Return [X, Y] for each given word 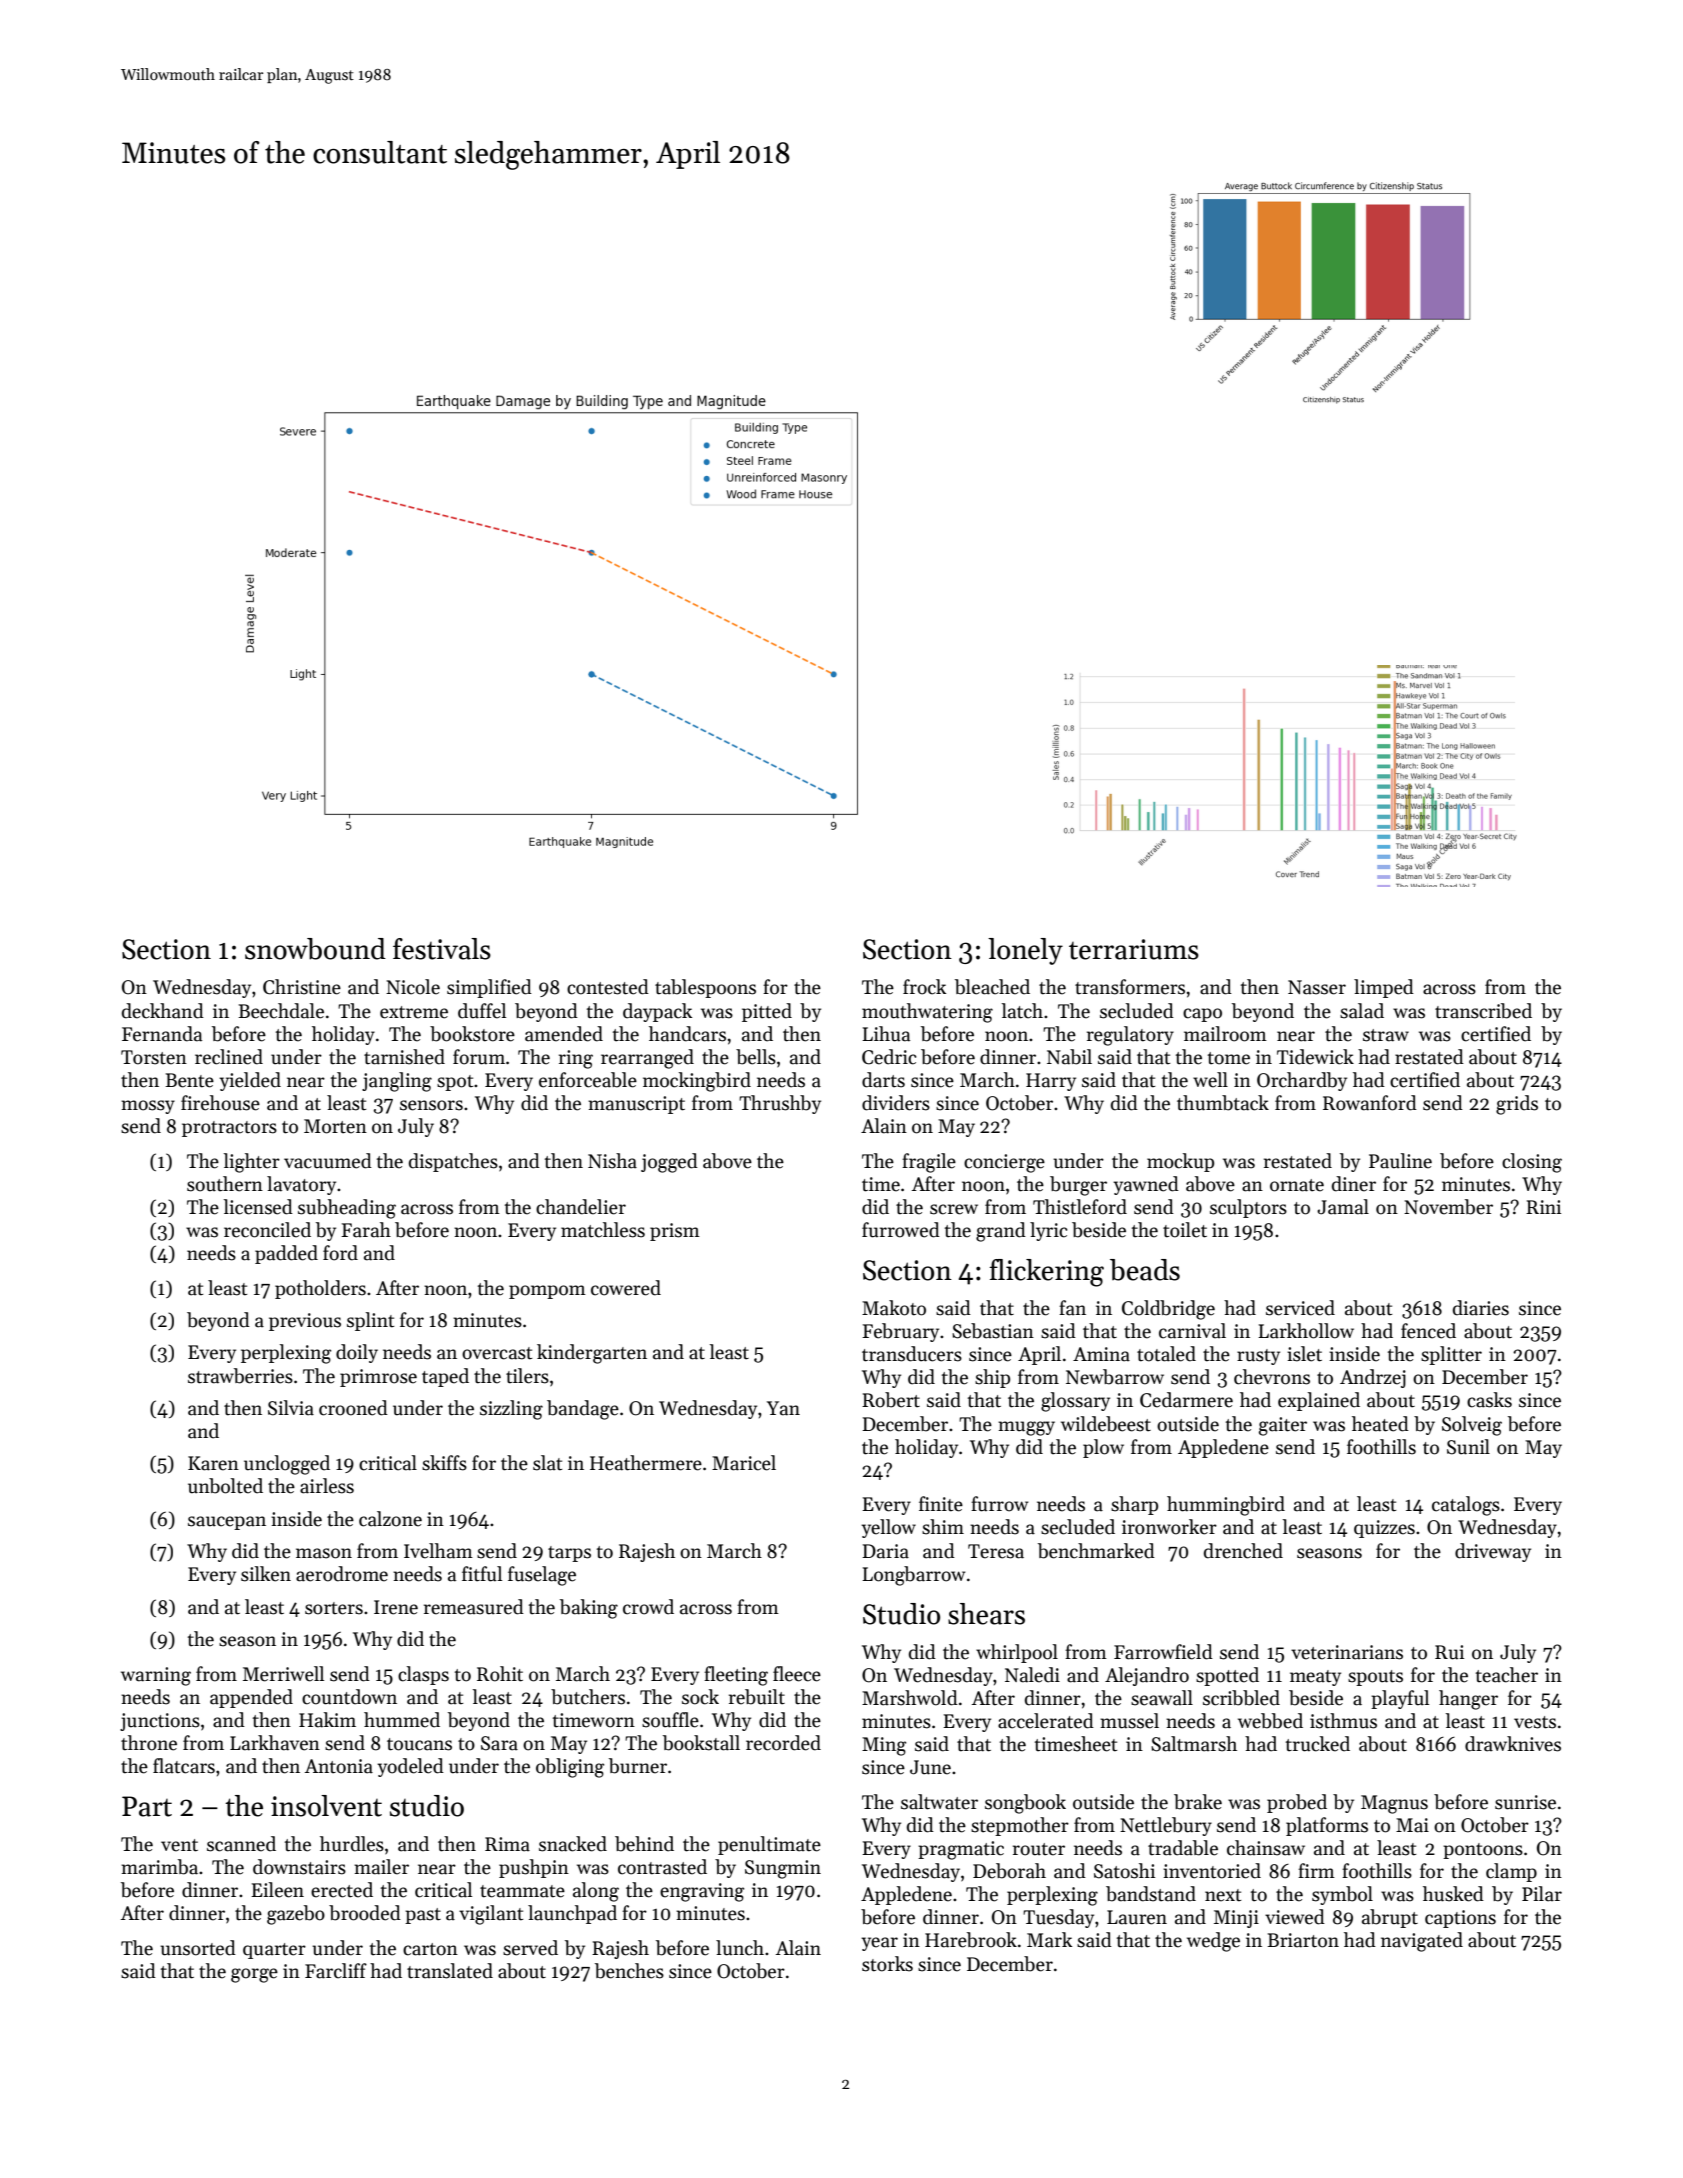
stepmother [1020, 1826]
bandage [583, 1410]
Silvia [291, 1408]
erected [342, 1890]
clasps [423, 1675]
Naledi [1032, 1675]
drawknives [1513, 1744]
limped [1384, 988]
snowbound [315, 949]
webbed [1270, 1721]
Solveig [1472, 1426]
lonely [1025, 951]
